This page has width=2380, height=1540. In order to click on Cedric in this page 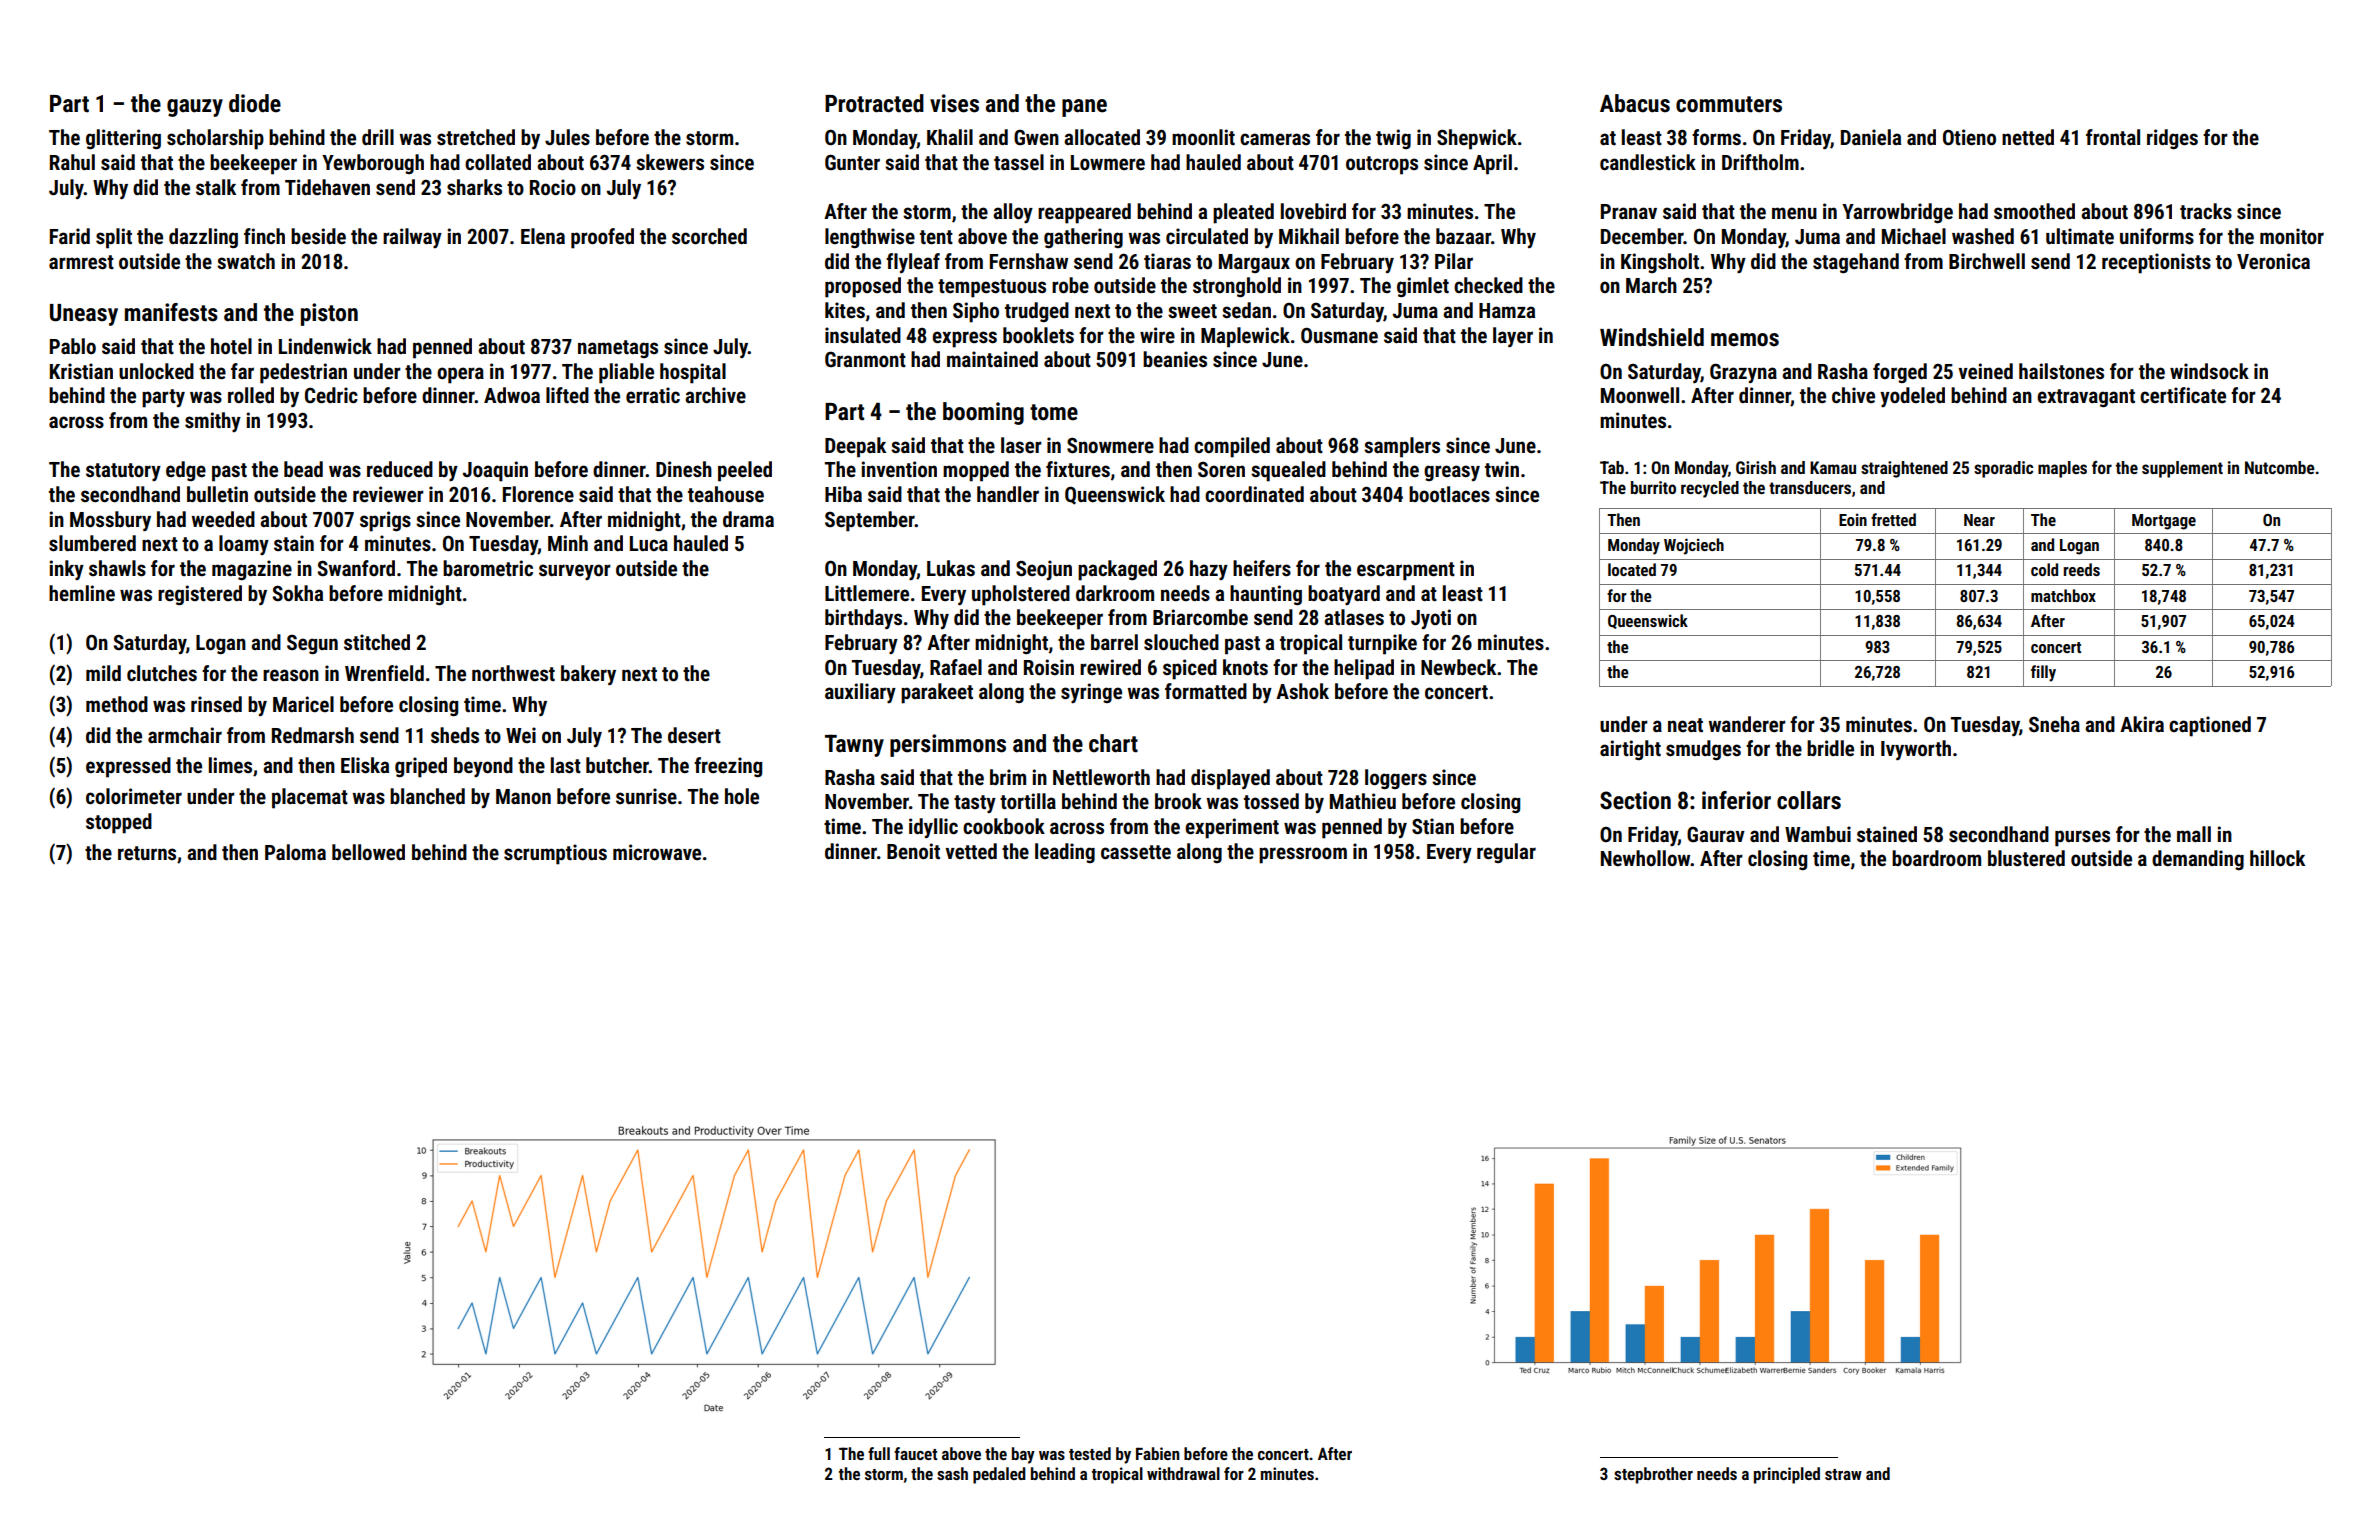, I will do `click(331, 395)`.
